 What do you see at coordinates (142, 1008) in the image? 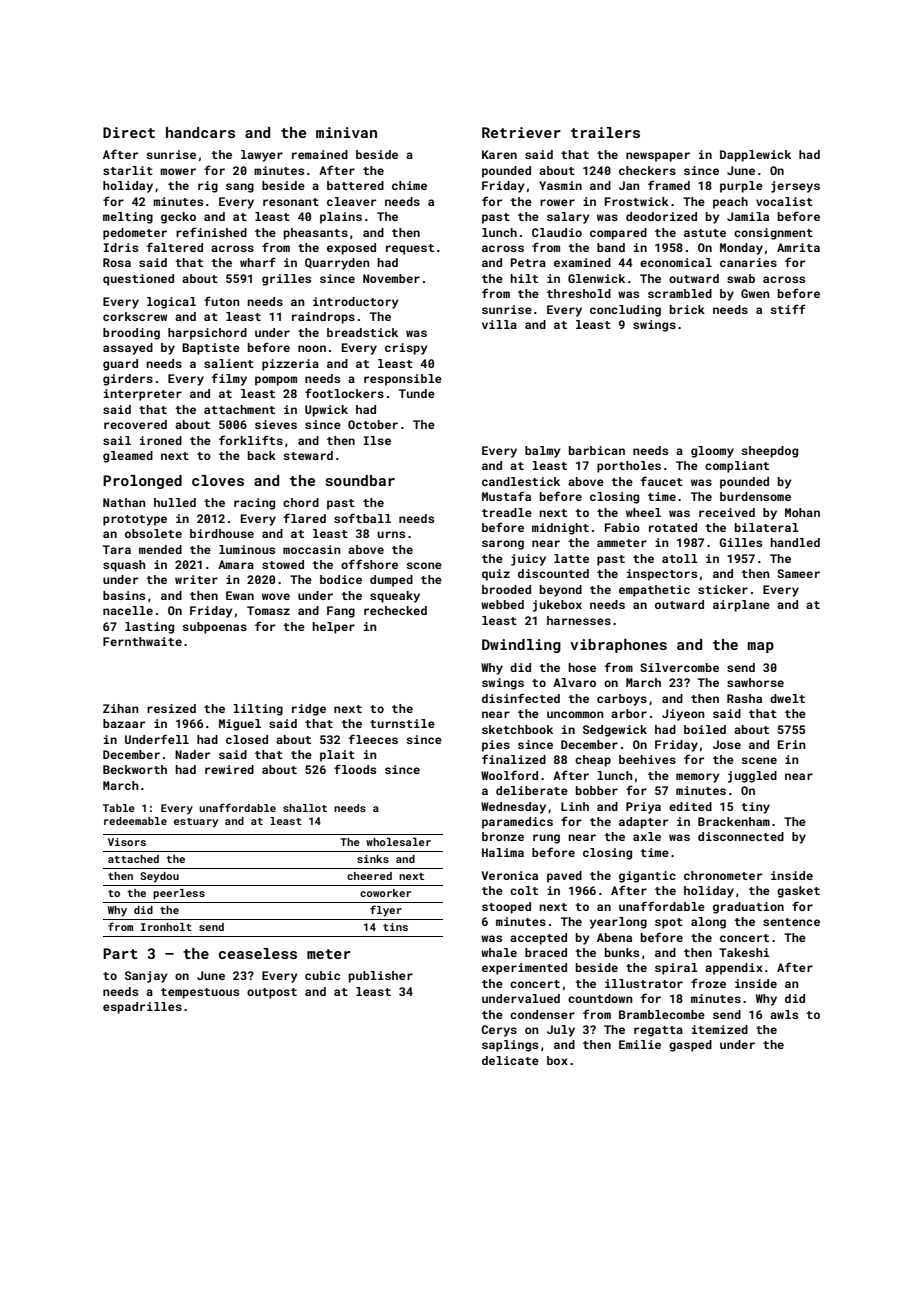
I see `espadrilles` at bounding box center [142, 1008].
